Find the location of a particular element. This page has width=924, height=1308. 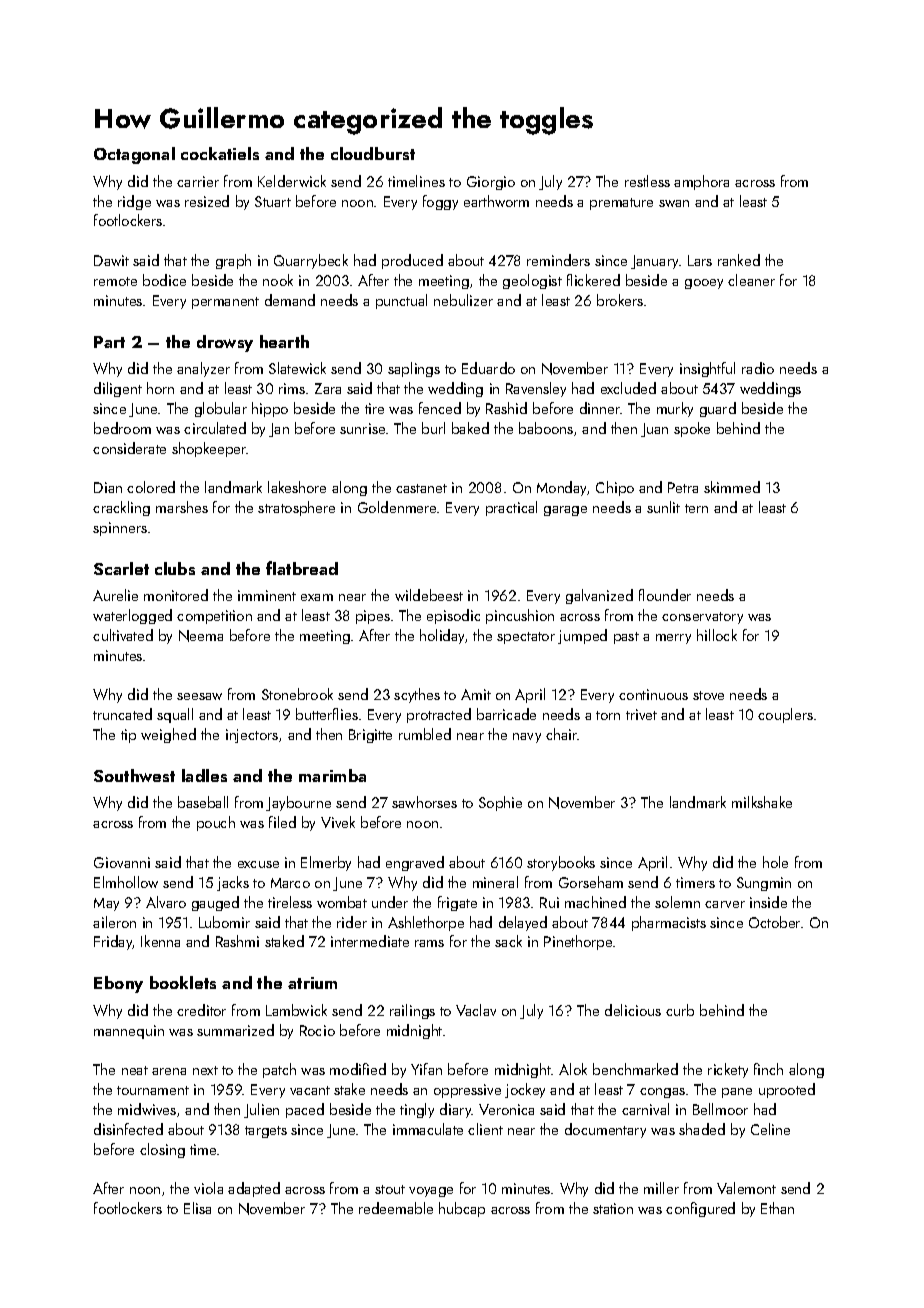

couplers is located at coordinates (785, 715).
